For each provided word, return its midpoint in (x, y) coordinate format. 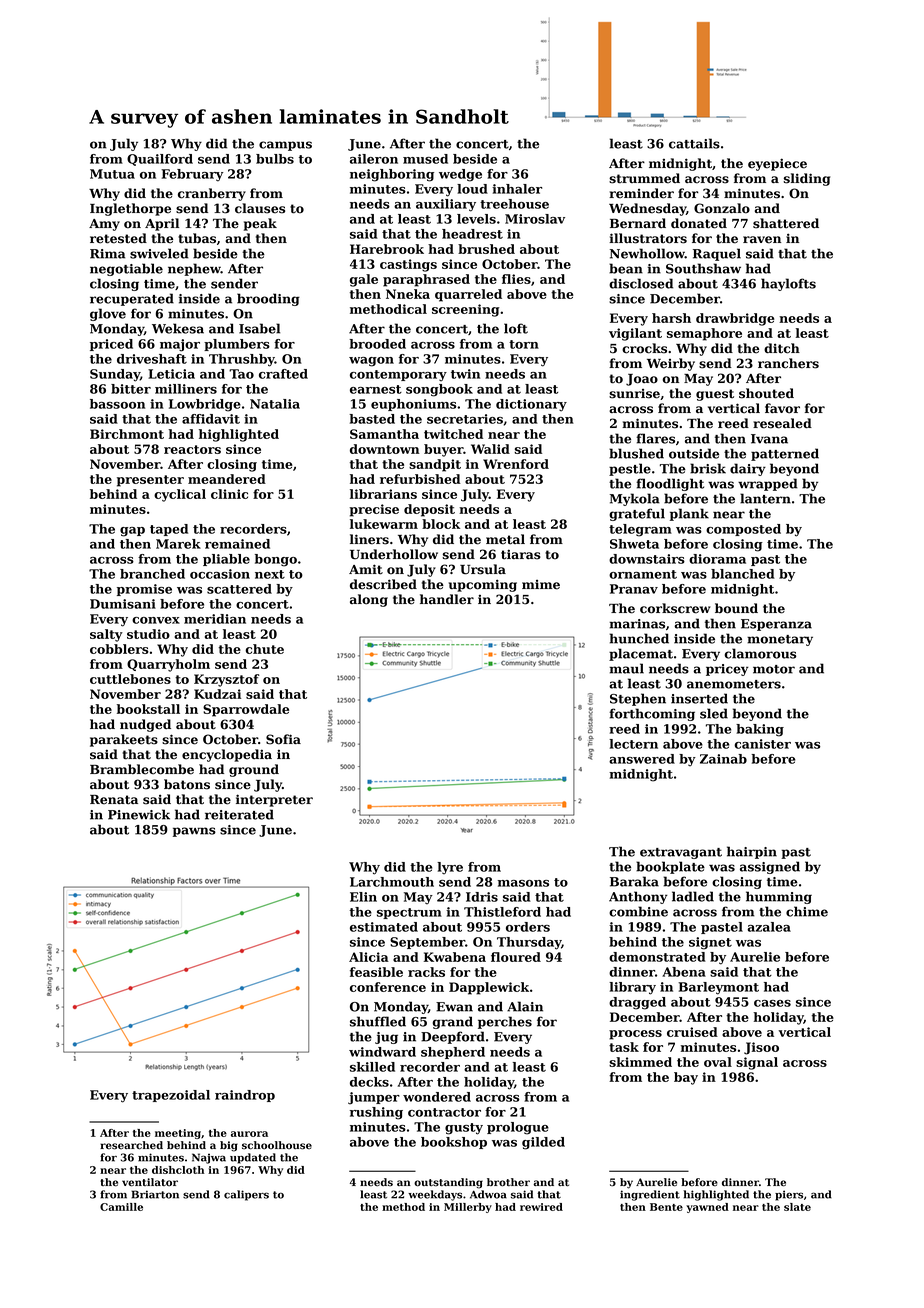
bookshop (454, 1143)
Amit (366, 569)
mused (425, 159)
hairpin (752, 852)
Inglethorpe (130, 209)
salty (106, 635)
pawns (194, 832)
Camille (121, 1207)
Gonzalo (722, 208)
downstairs (647, 559)
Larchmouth (392, 882)
